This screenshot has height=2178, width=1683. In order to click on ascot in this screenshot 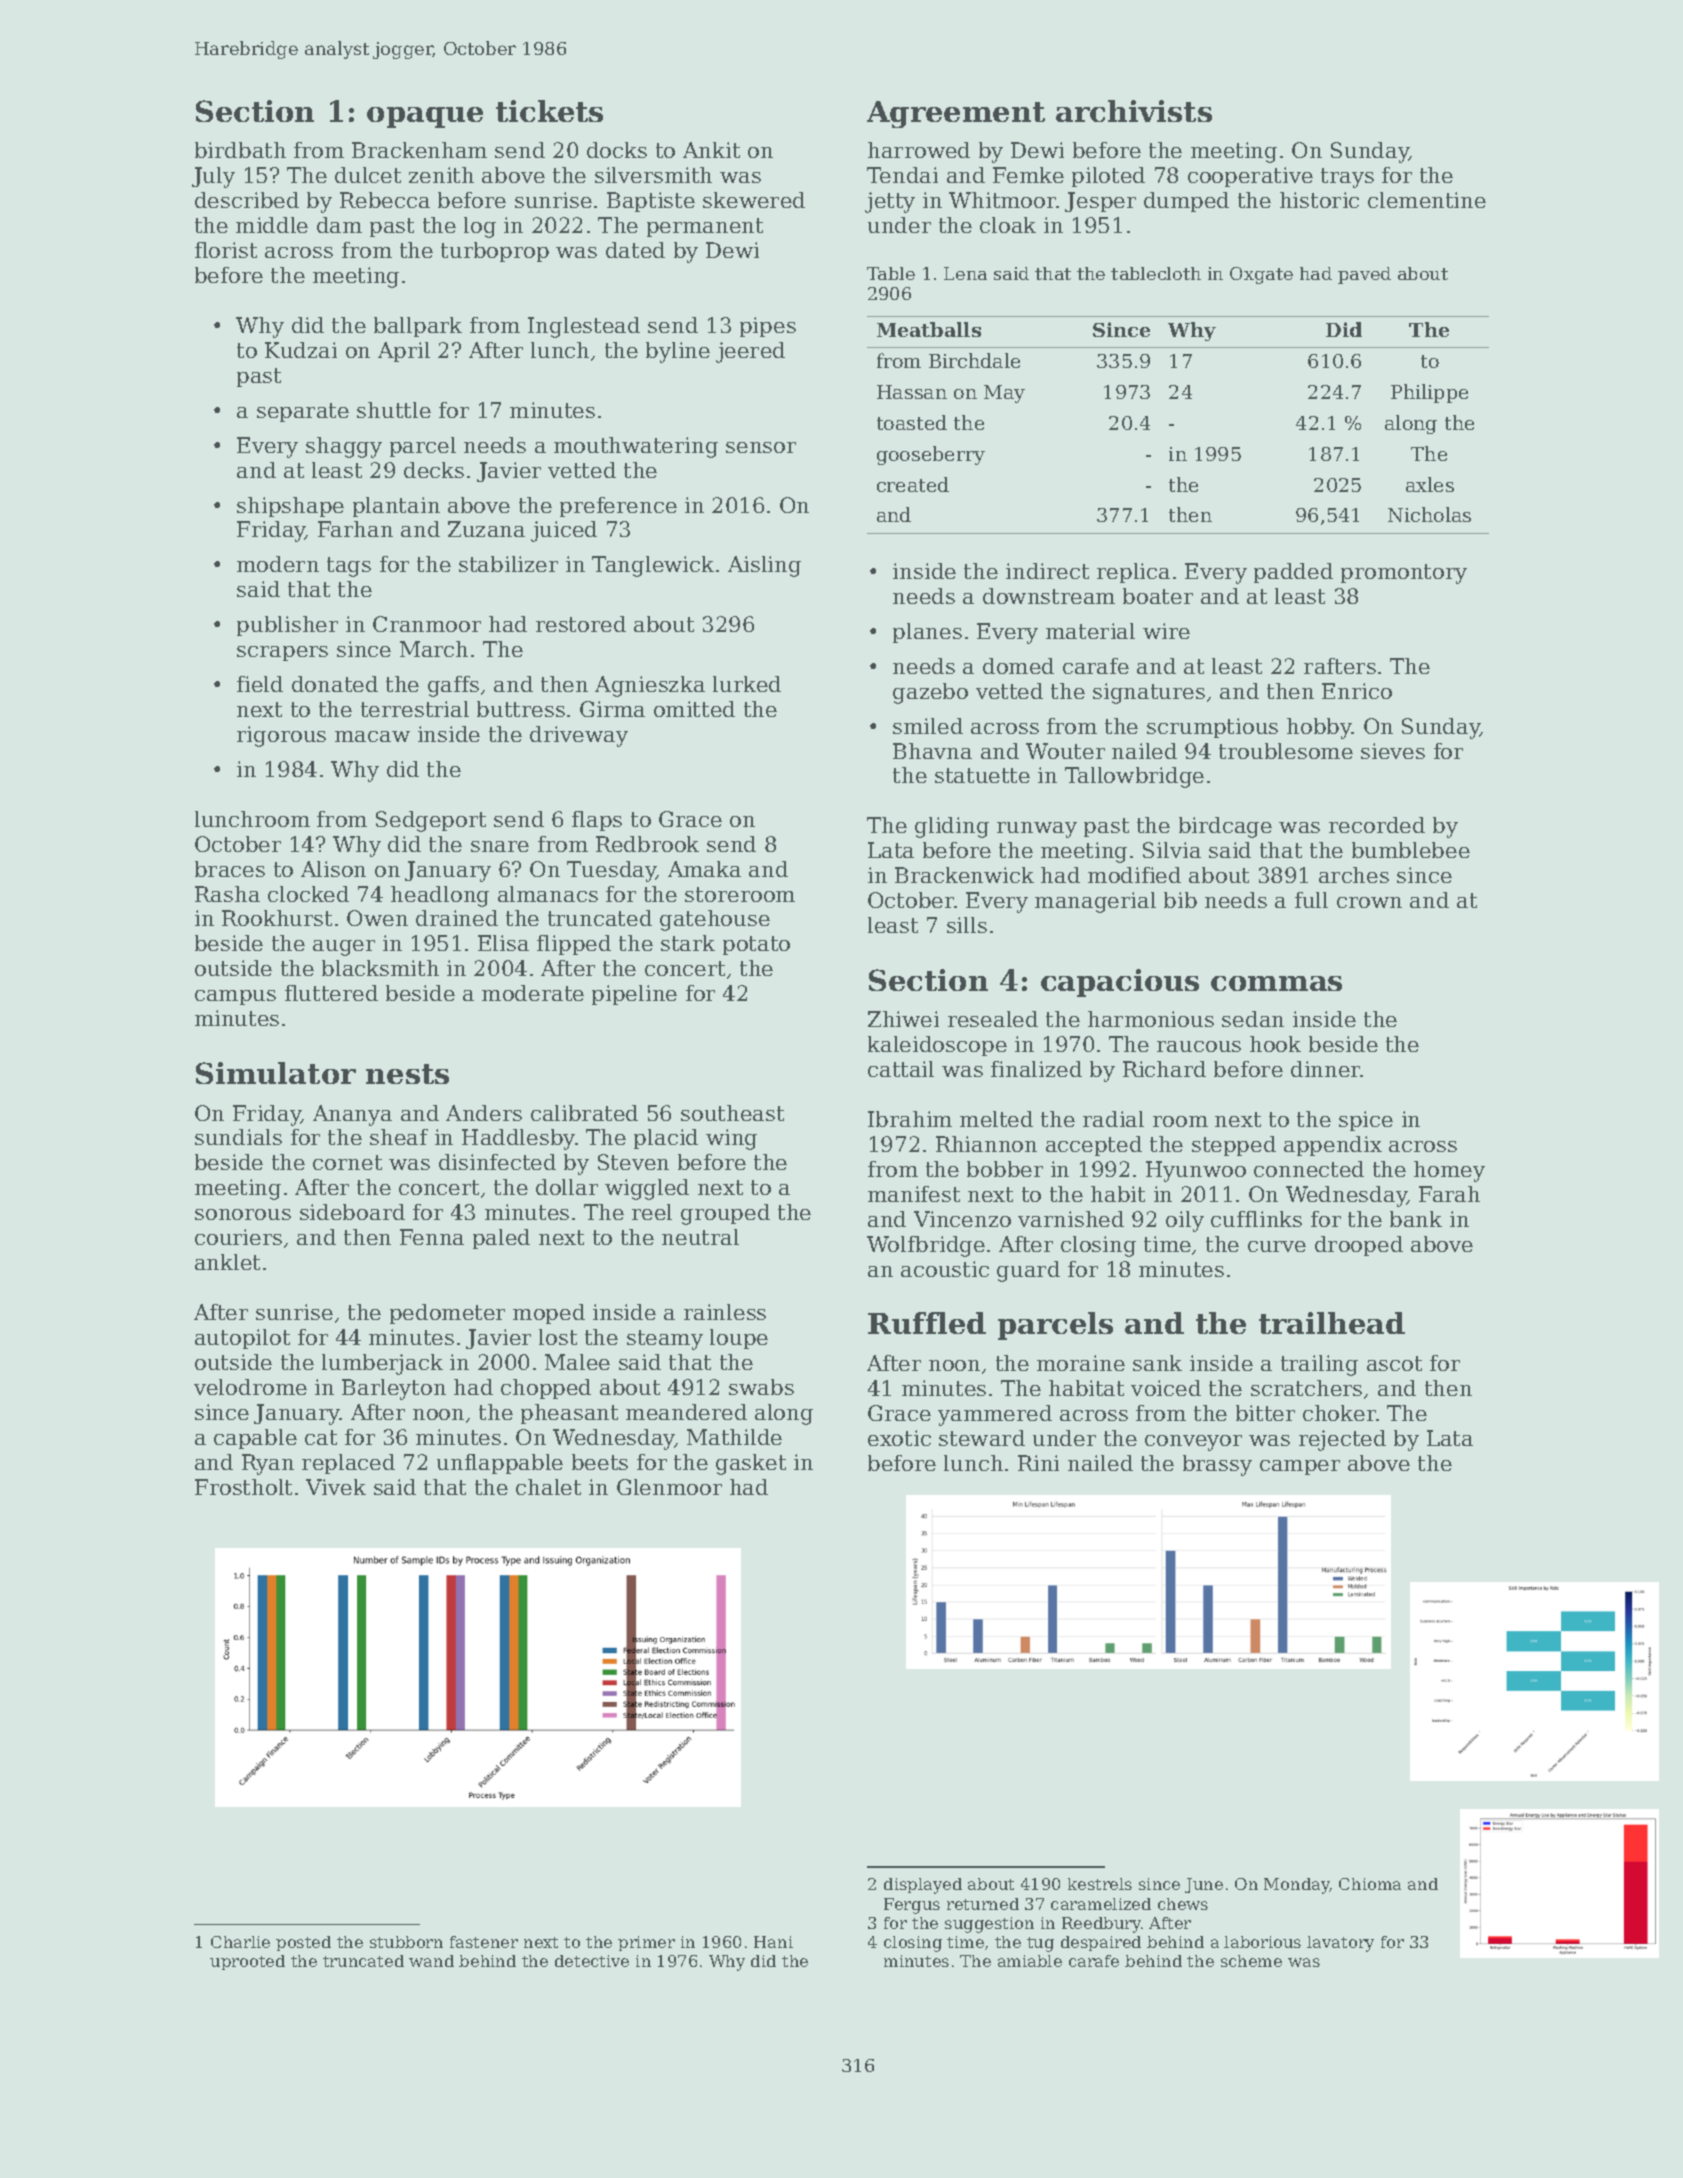, I will do `click(1394, 1363)`.
